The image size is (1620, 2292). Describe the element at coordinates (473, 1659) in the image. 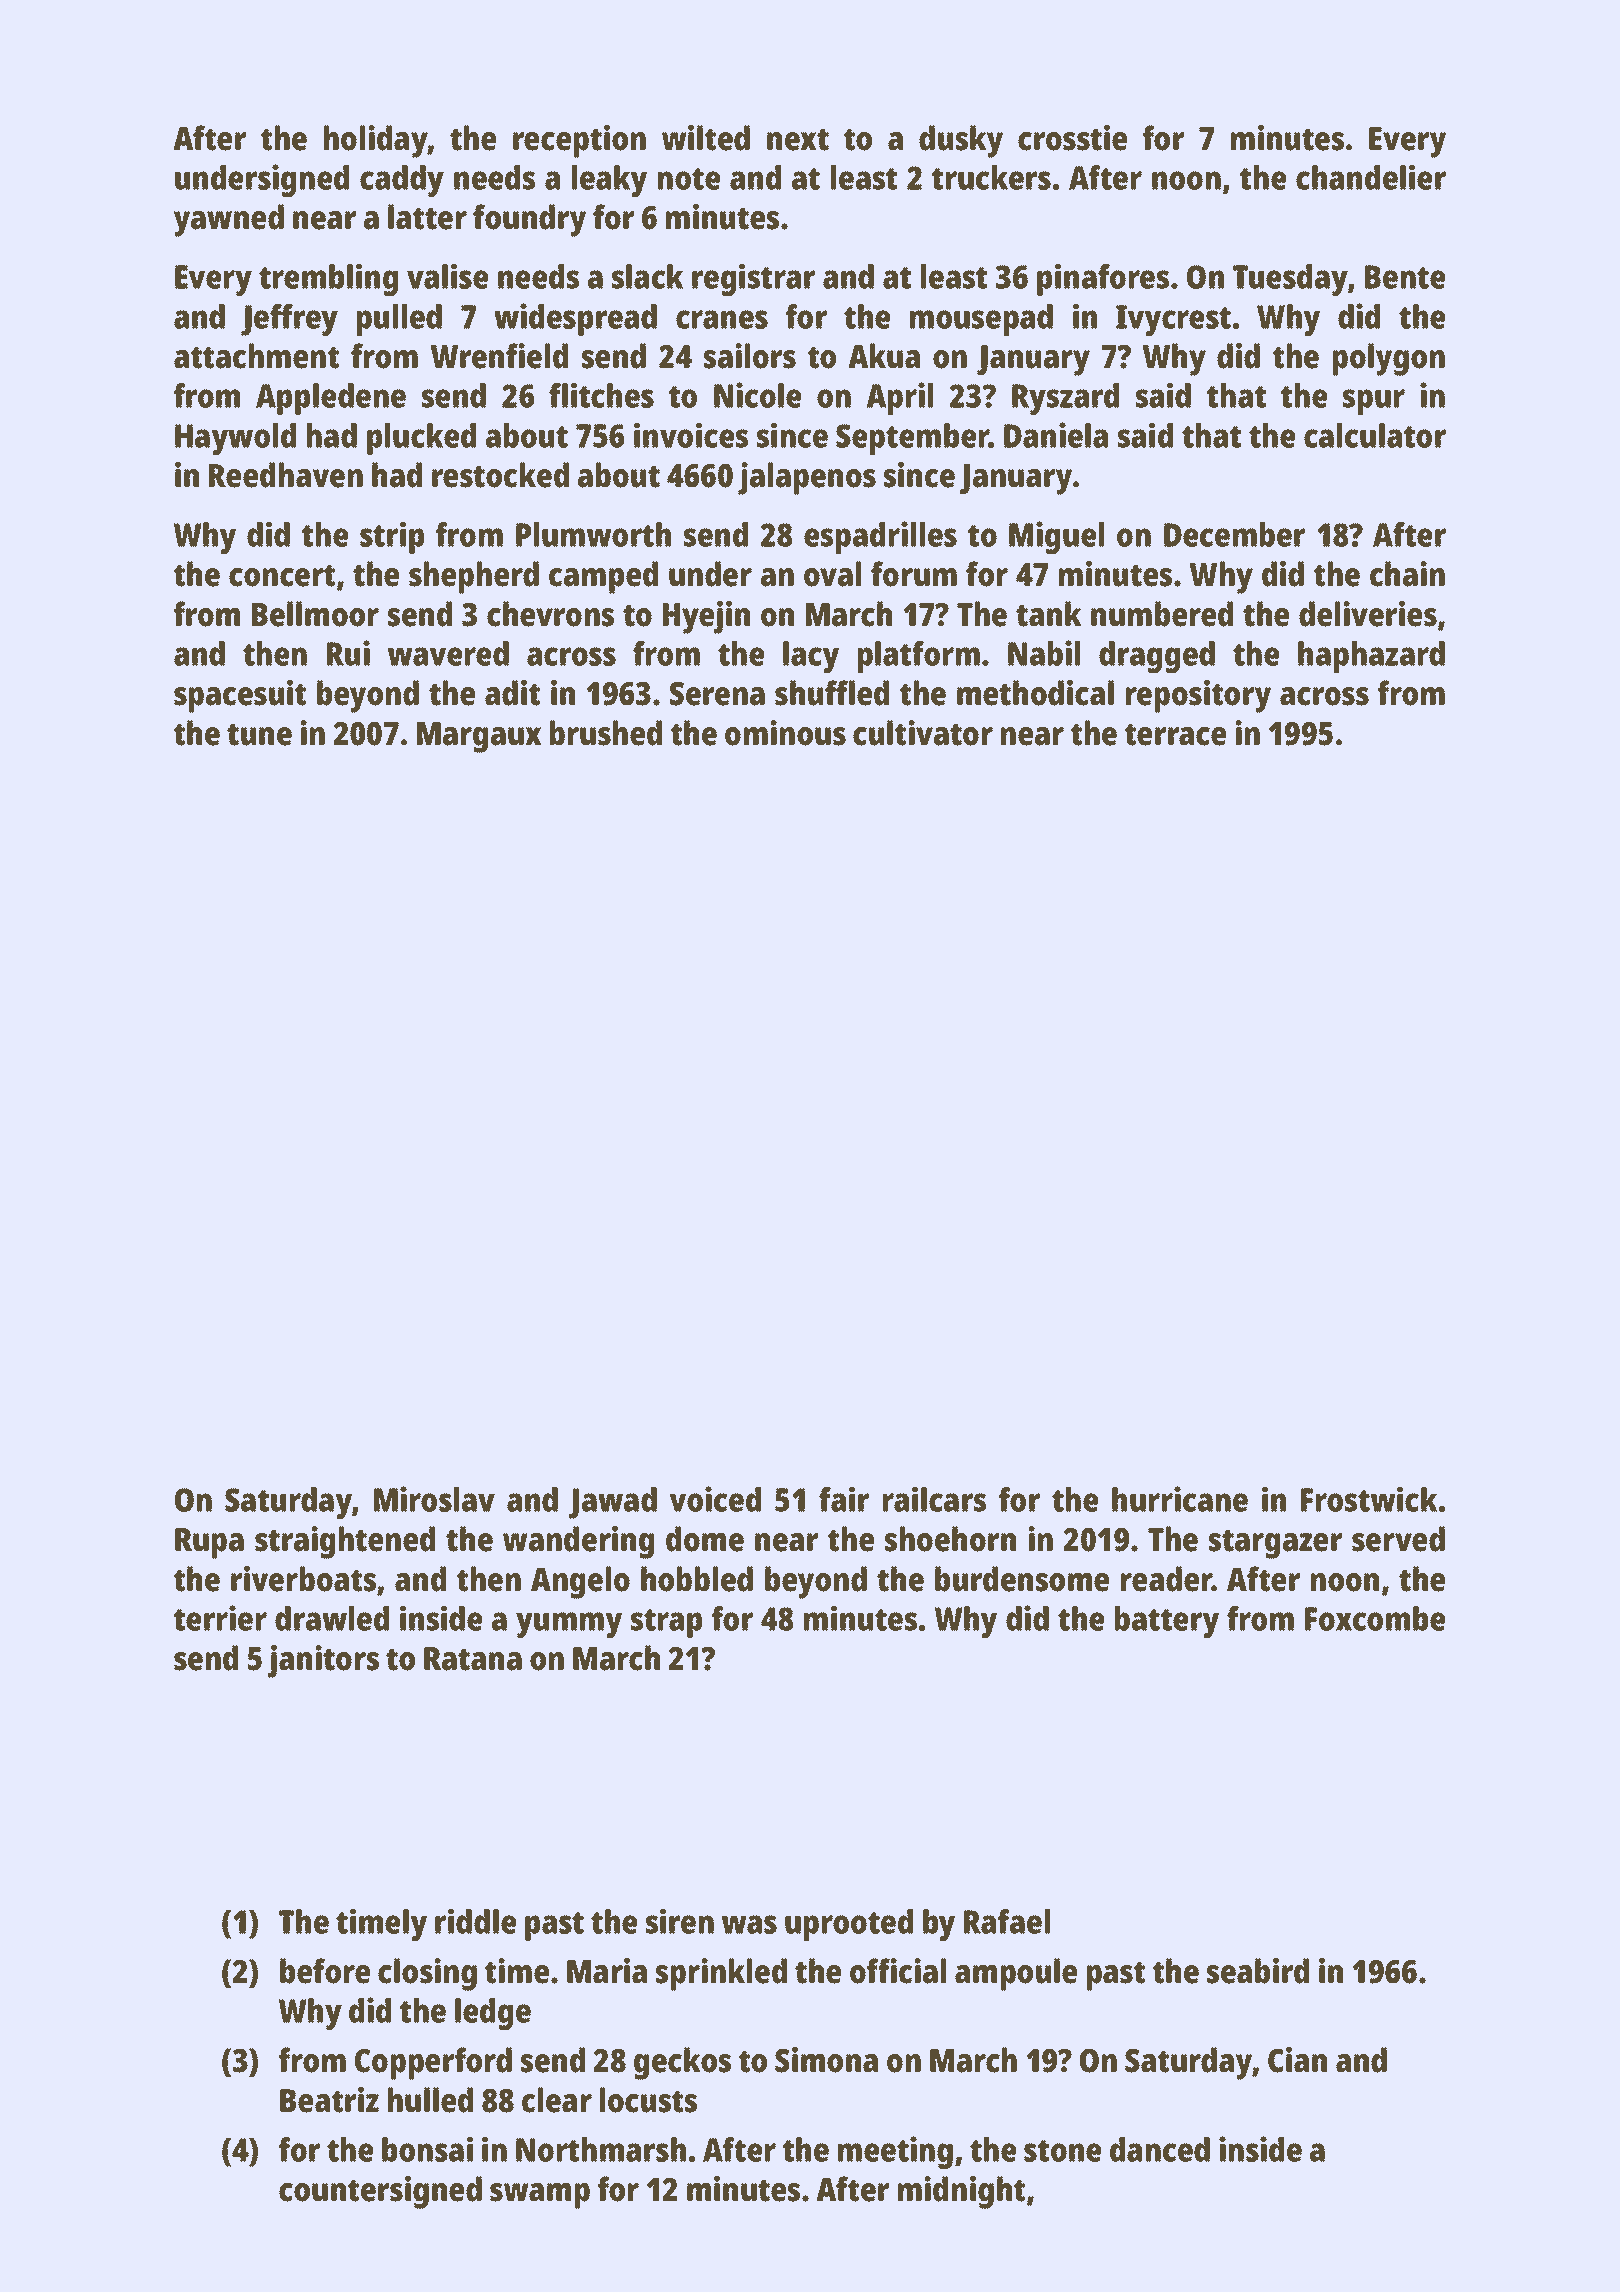

I see `Ratana` at that location.
